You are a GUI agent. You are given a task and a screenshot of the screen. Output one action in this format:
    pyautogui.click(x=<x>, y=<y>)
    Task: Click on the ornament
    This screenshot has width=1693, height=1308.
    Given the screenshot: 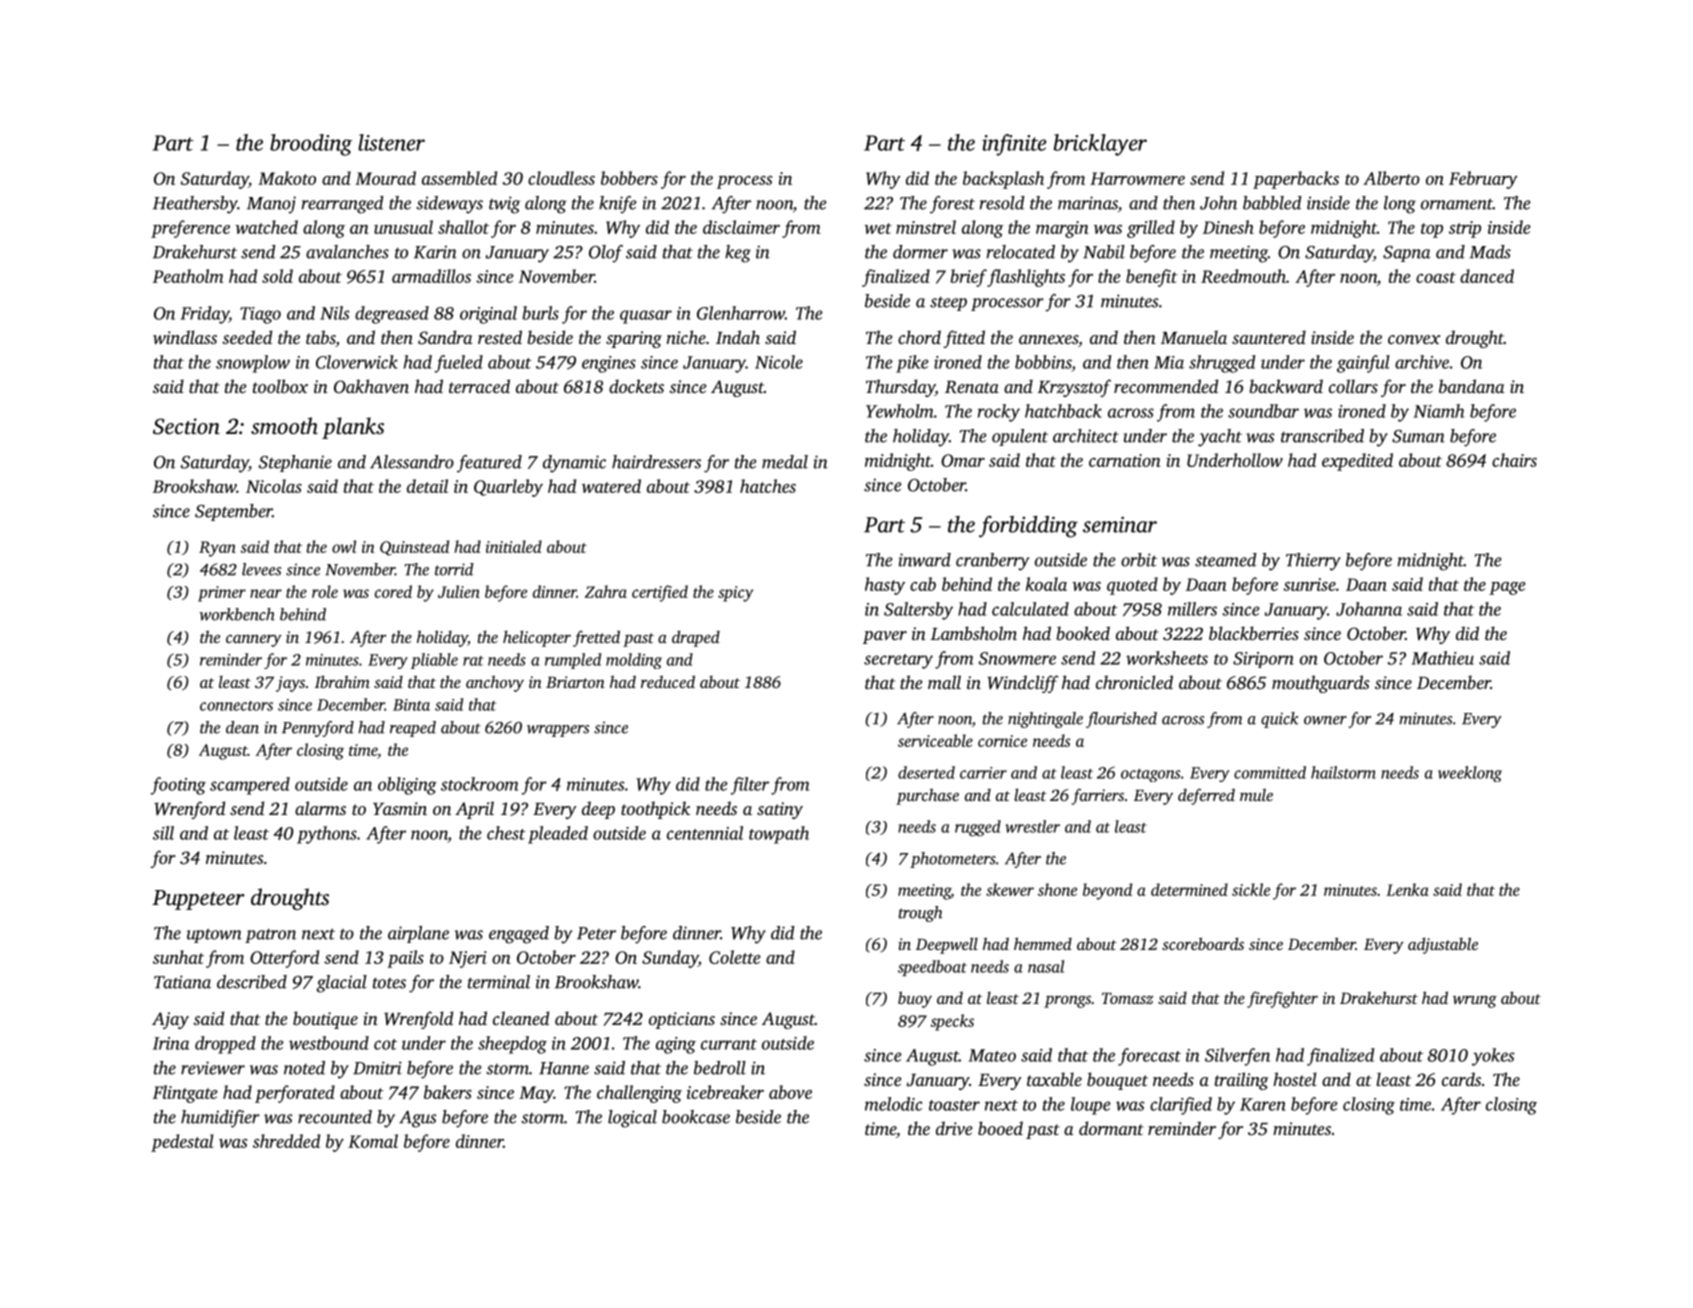 What is the action you would take?
    pyautogui.click(x=1457, y=204)
